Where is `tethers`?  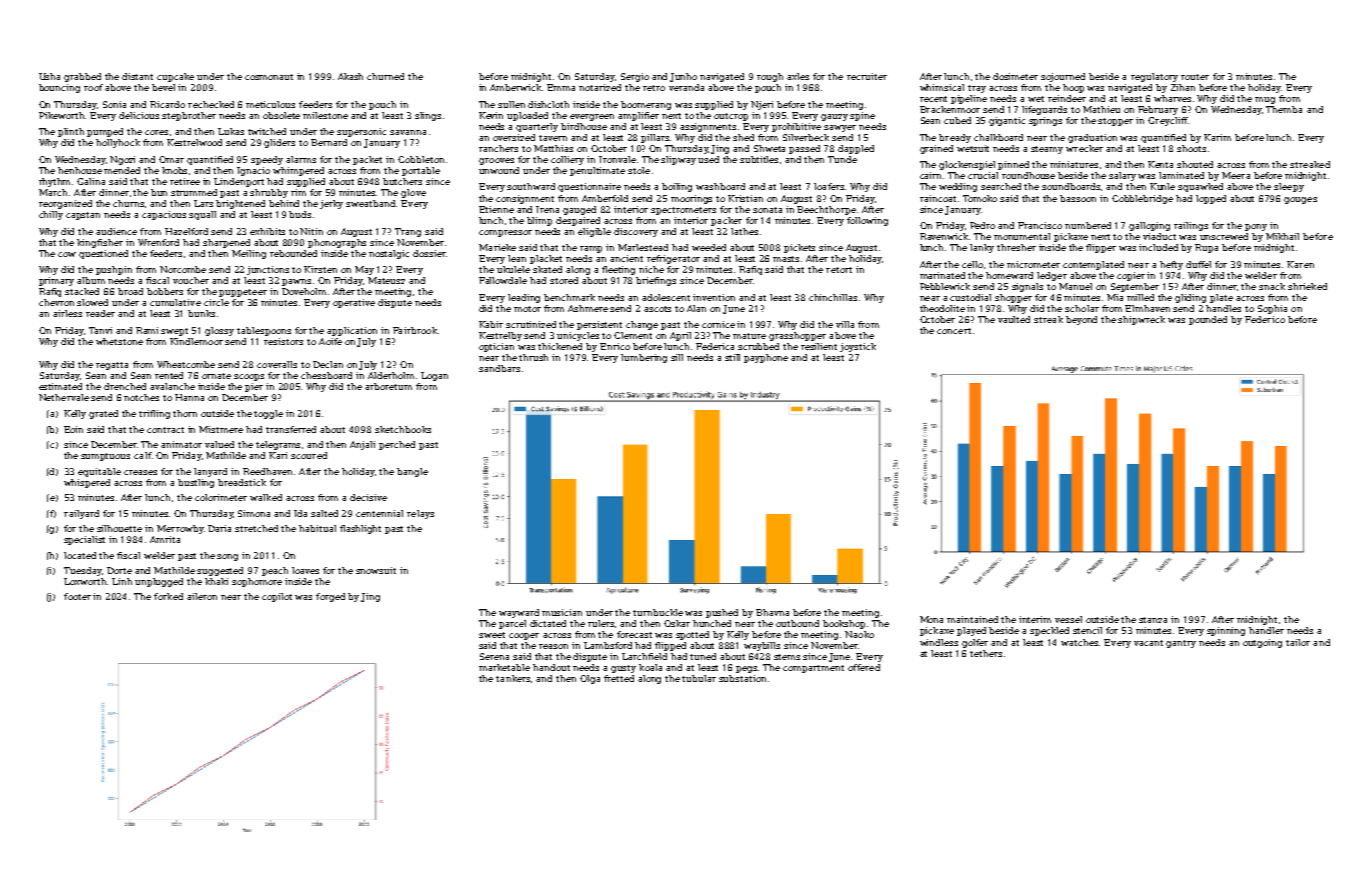
tethers is located at coordinates (986, 653).
